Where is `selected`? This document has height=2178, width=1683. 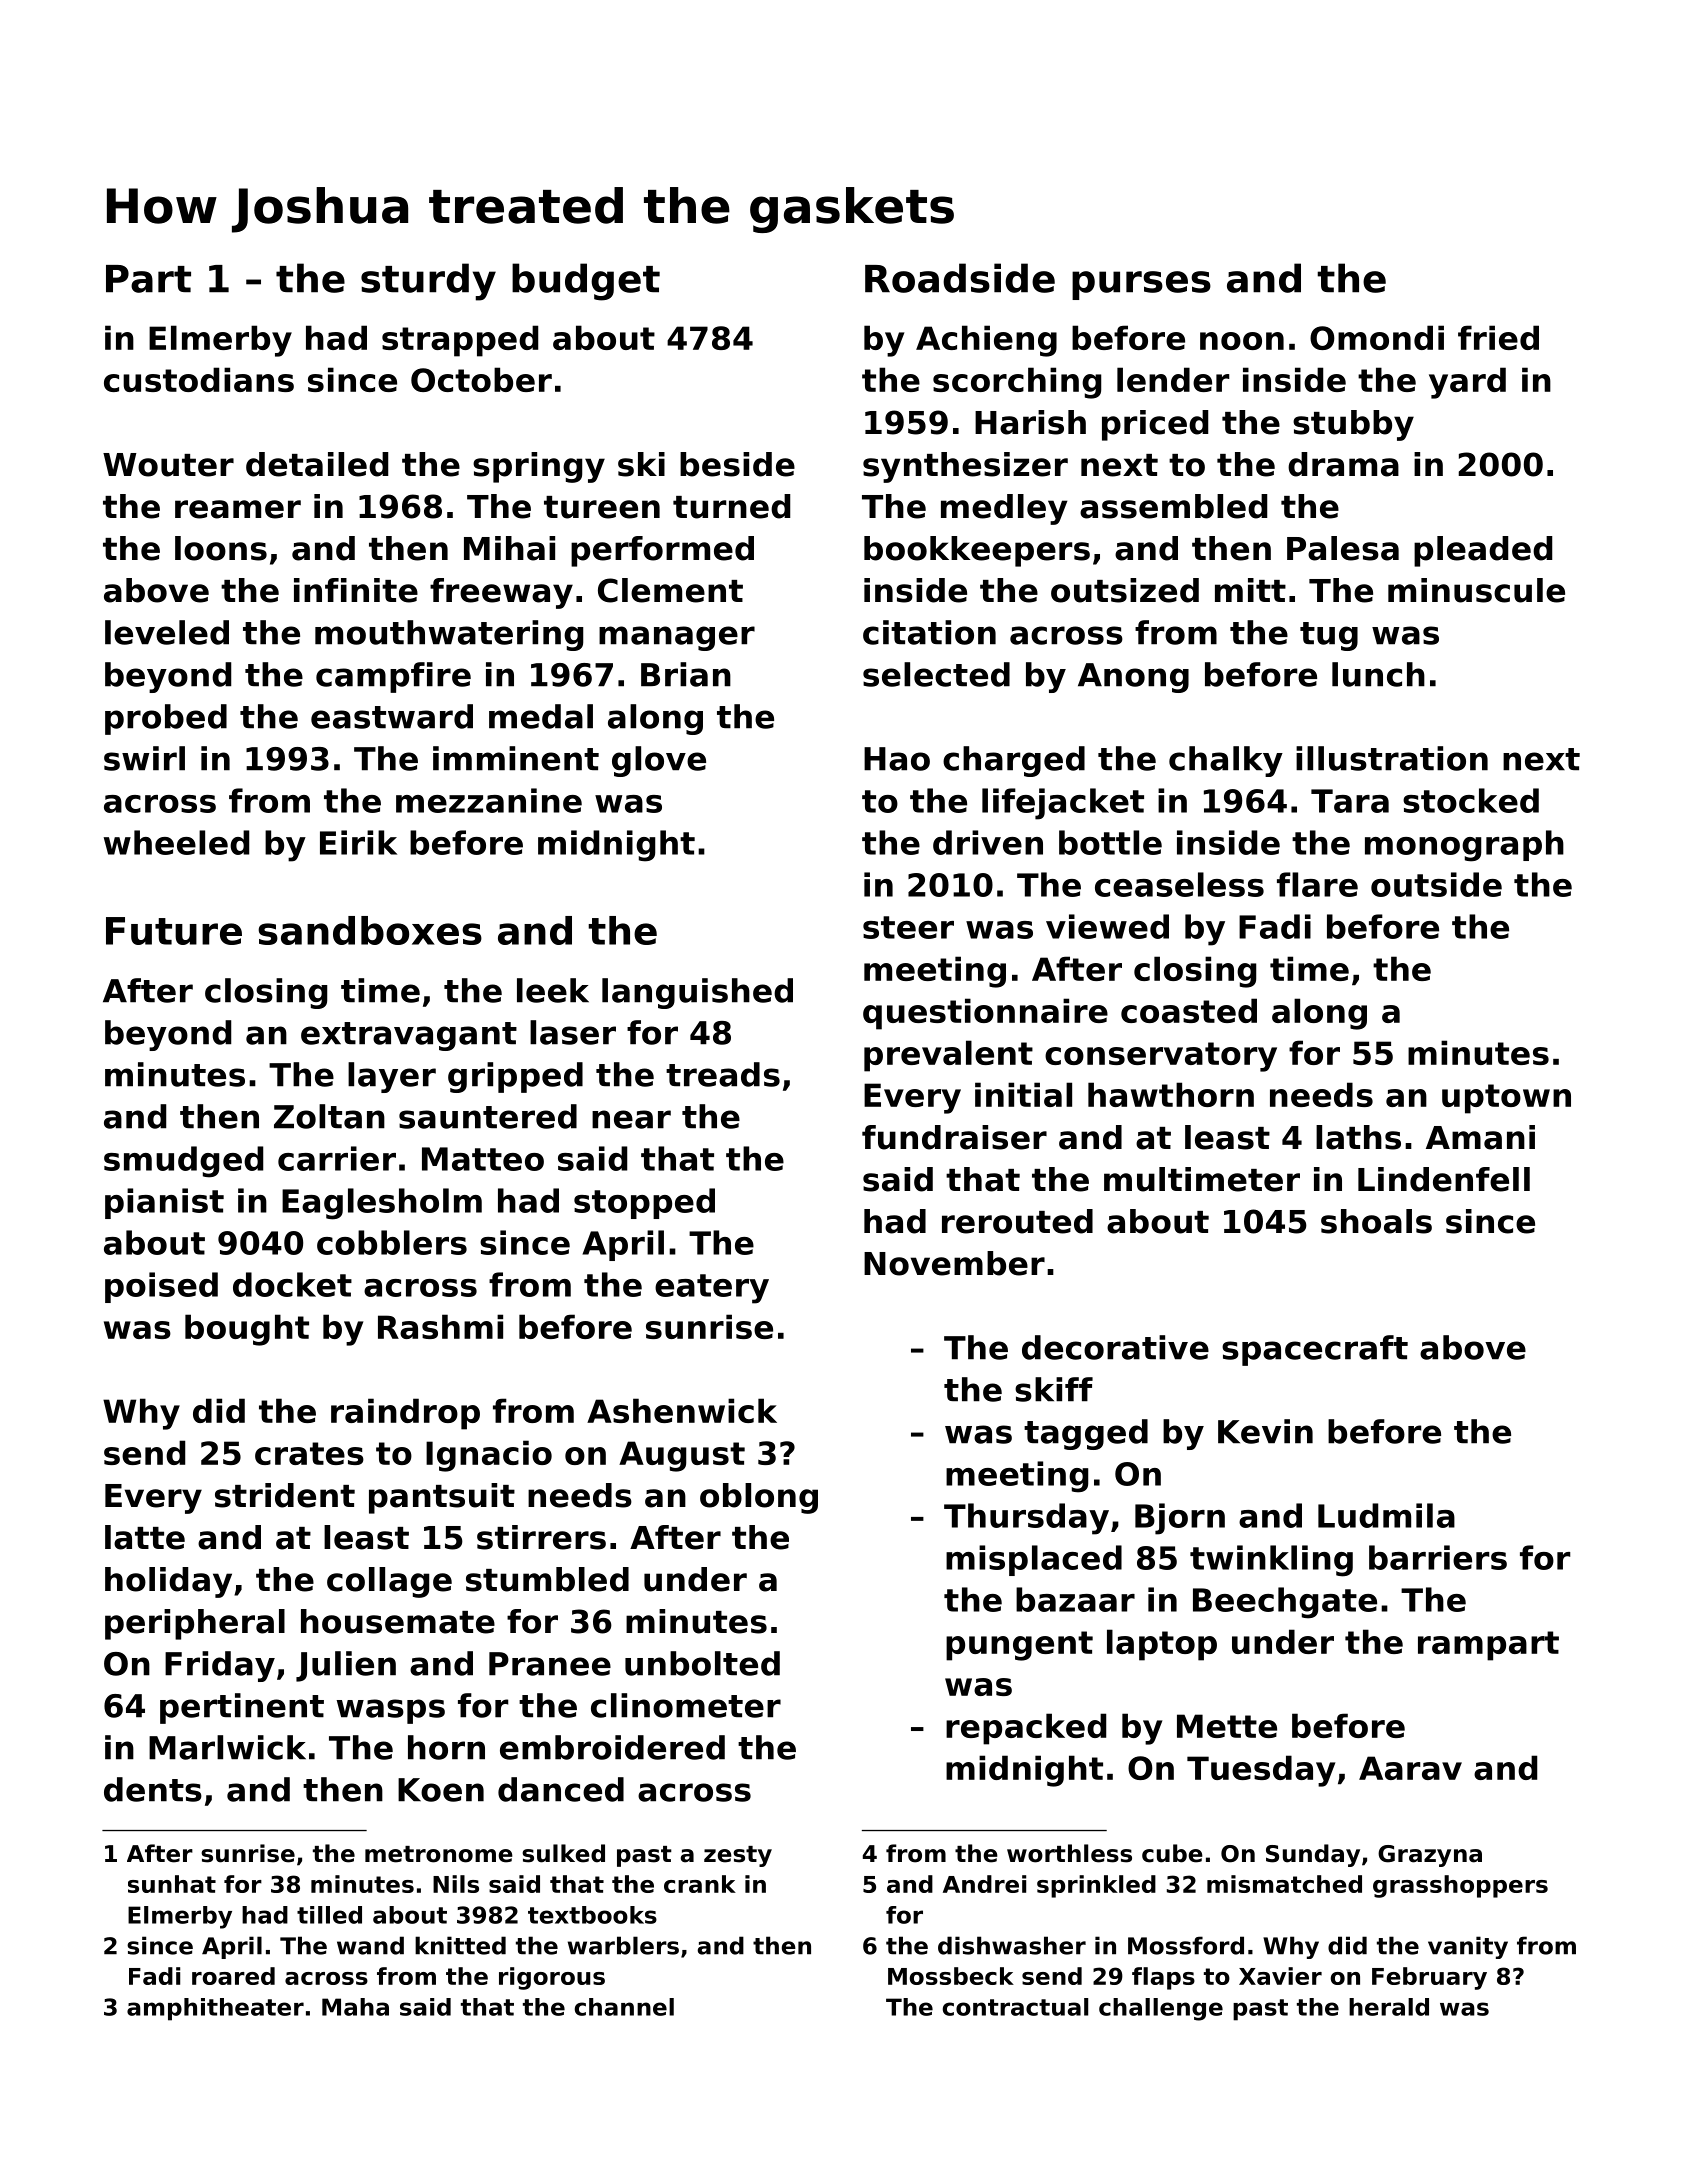
selected is located at coordinates (936, 674).
